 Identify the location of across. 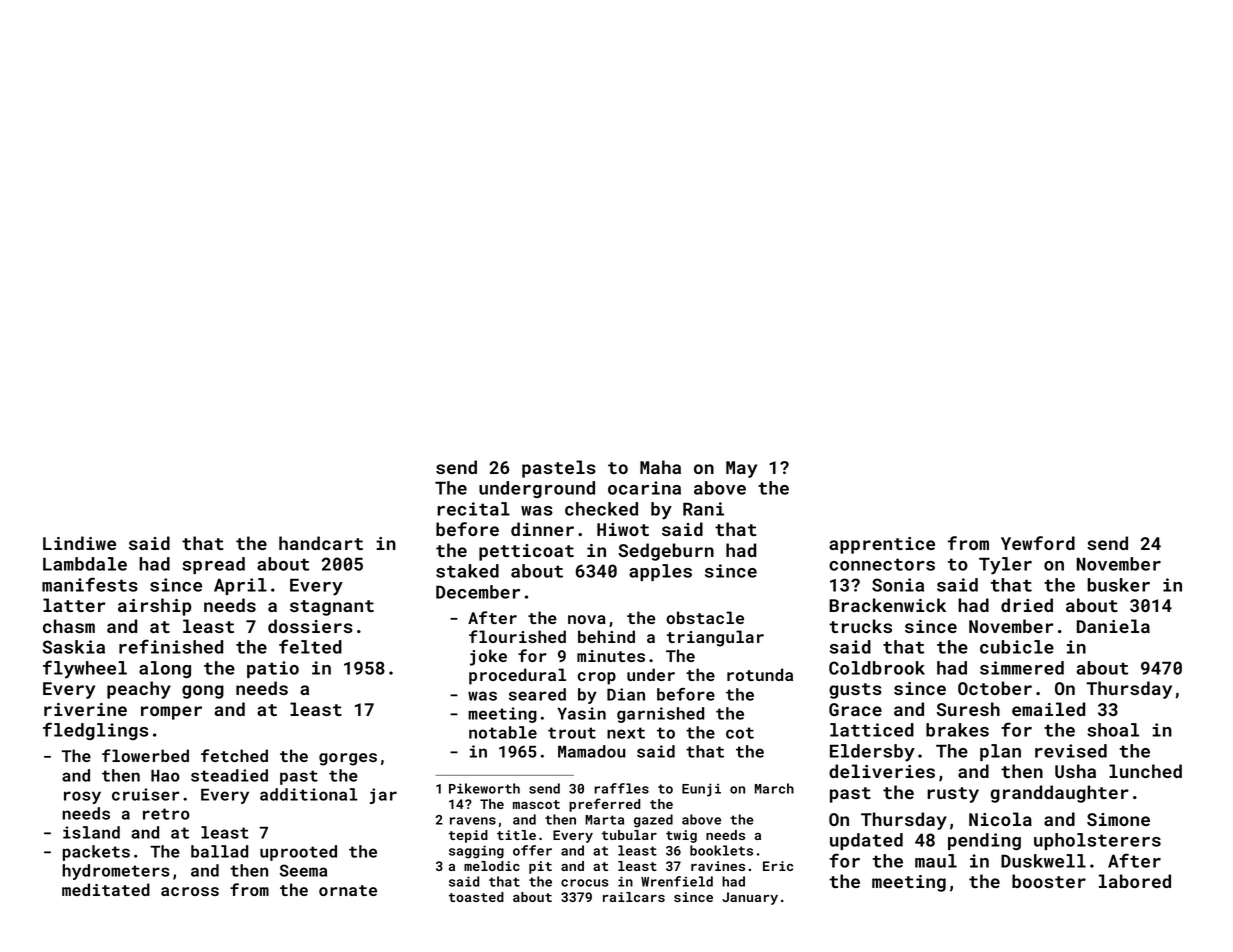
(190, 891).
